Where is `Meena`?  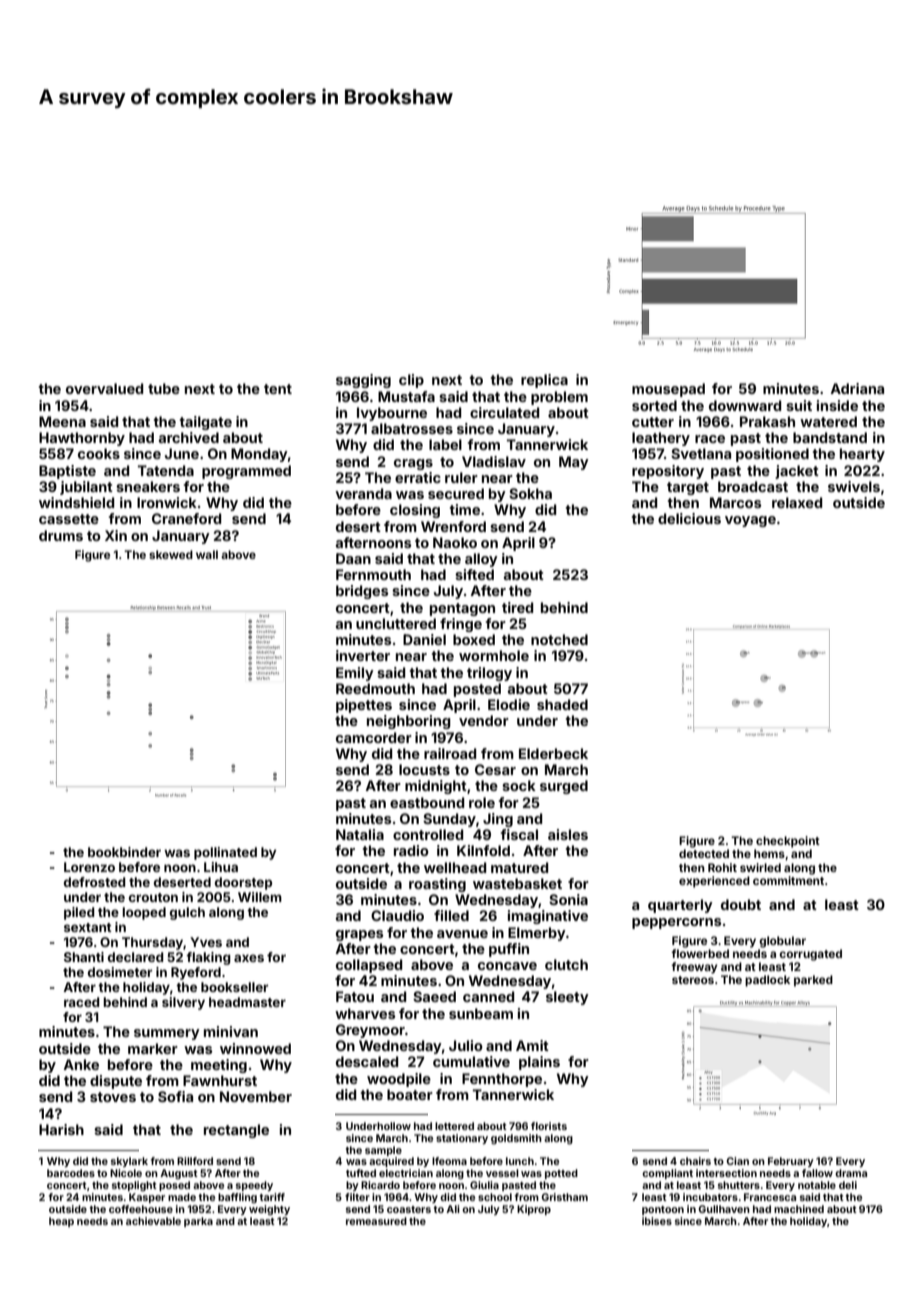 Meena is located at coordinates (62, 421).
